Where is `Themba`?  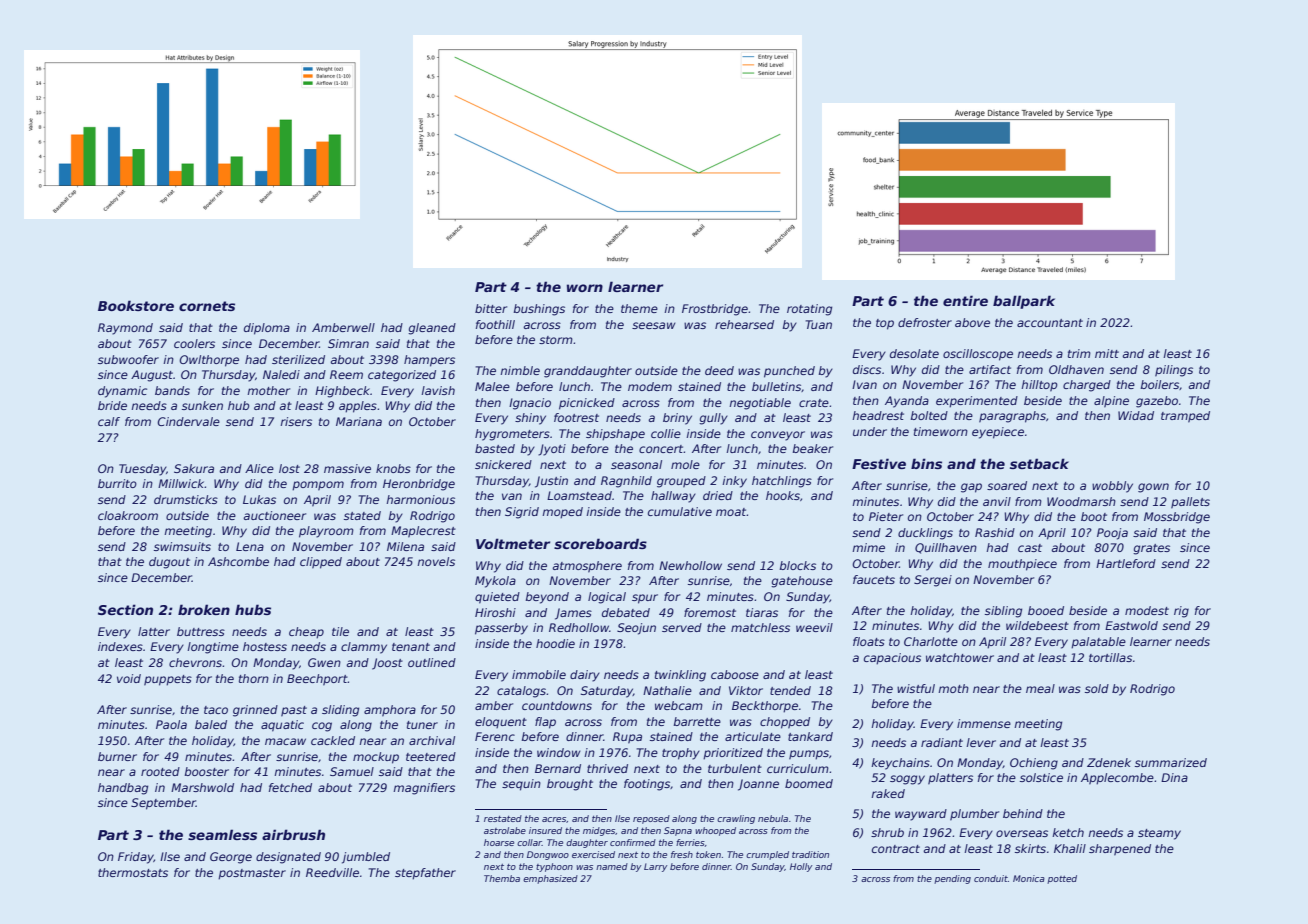
Themba is located at coordinates (502, 878).
